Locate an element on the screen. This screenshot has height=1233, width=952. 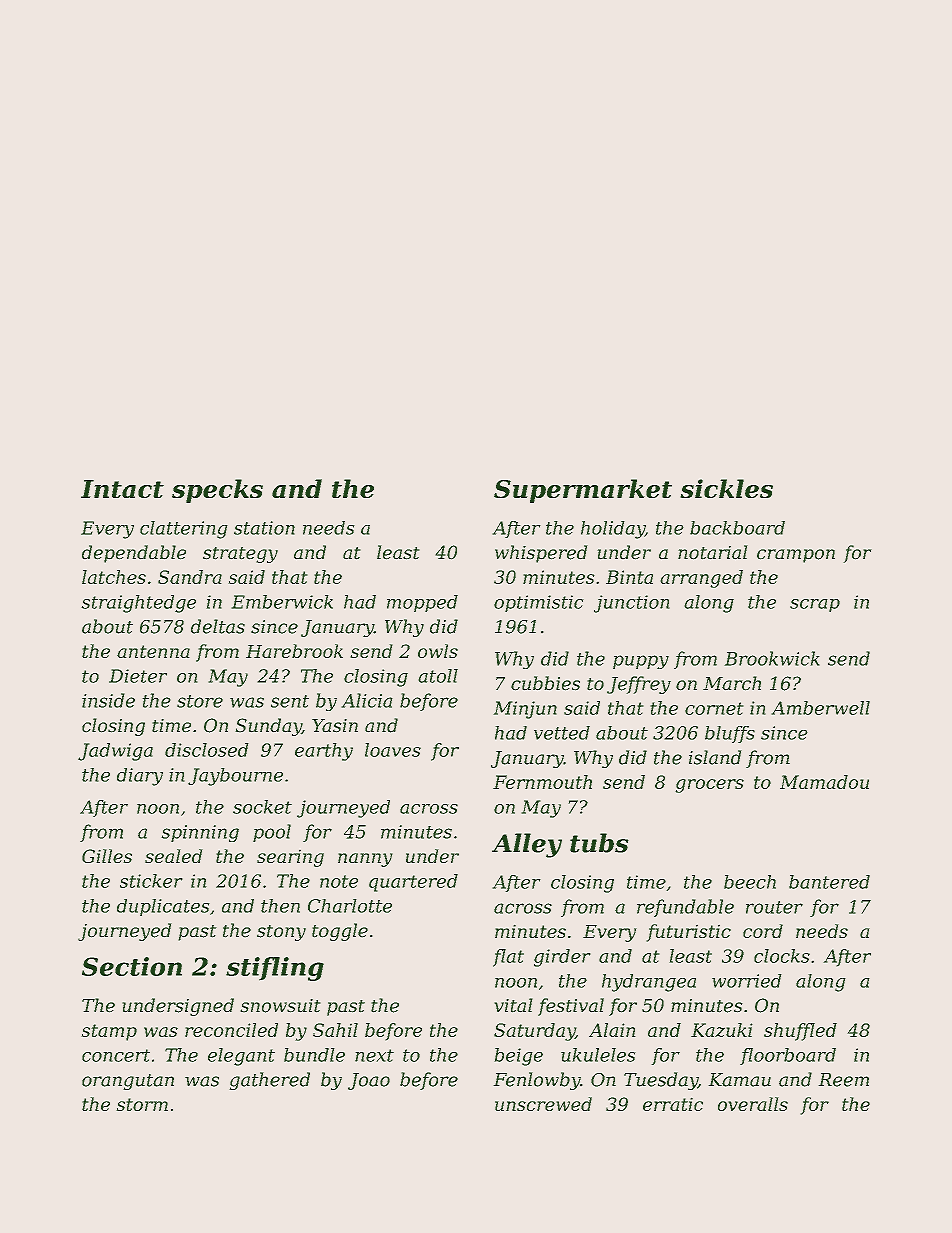
Supermarket is located at coordinates (583, 491).
